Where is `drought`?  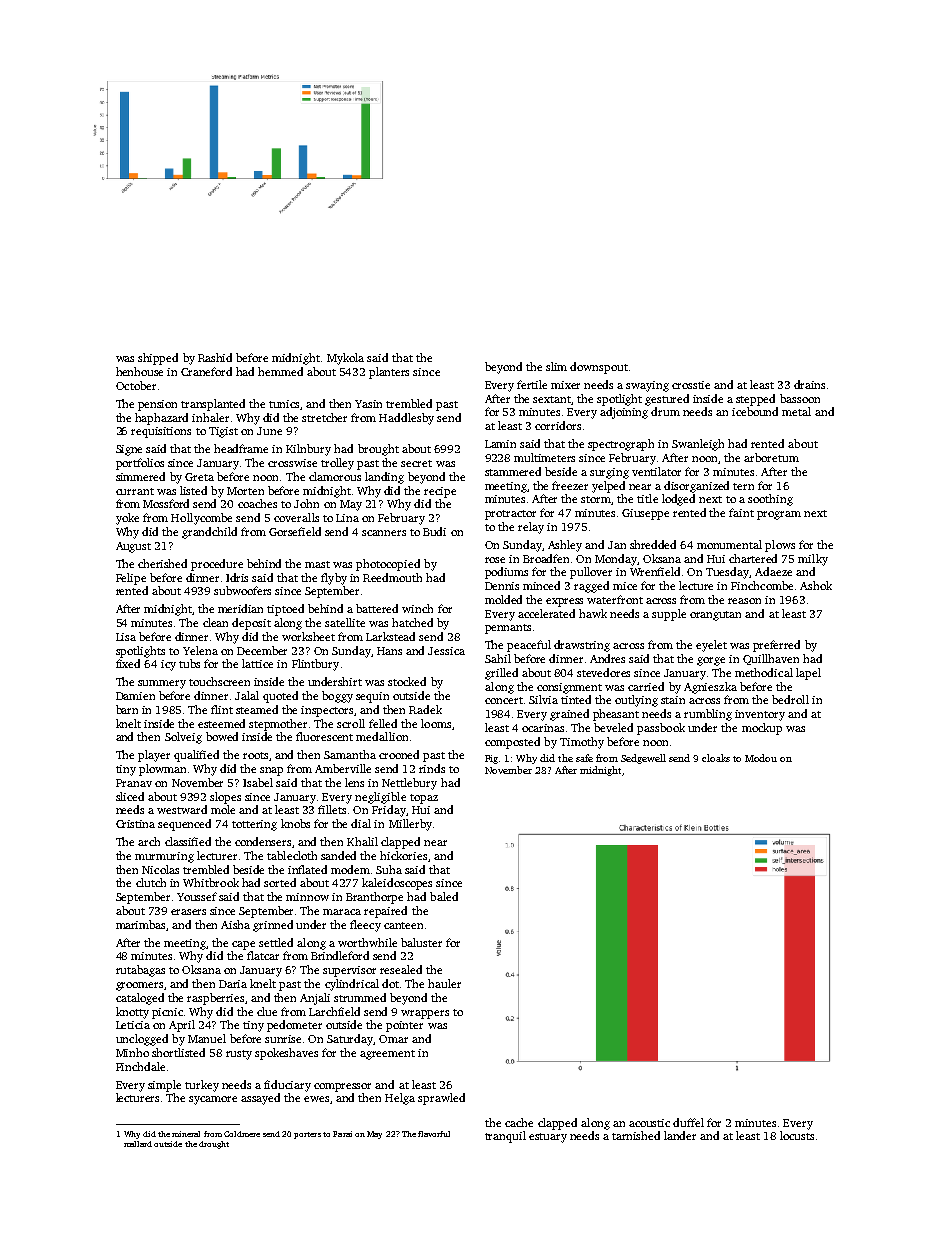
drought is located at coordinates (214, 1145).
